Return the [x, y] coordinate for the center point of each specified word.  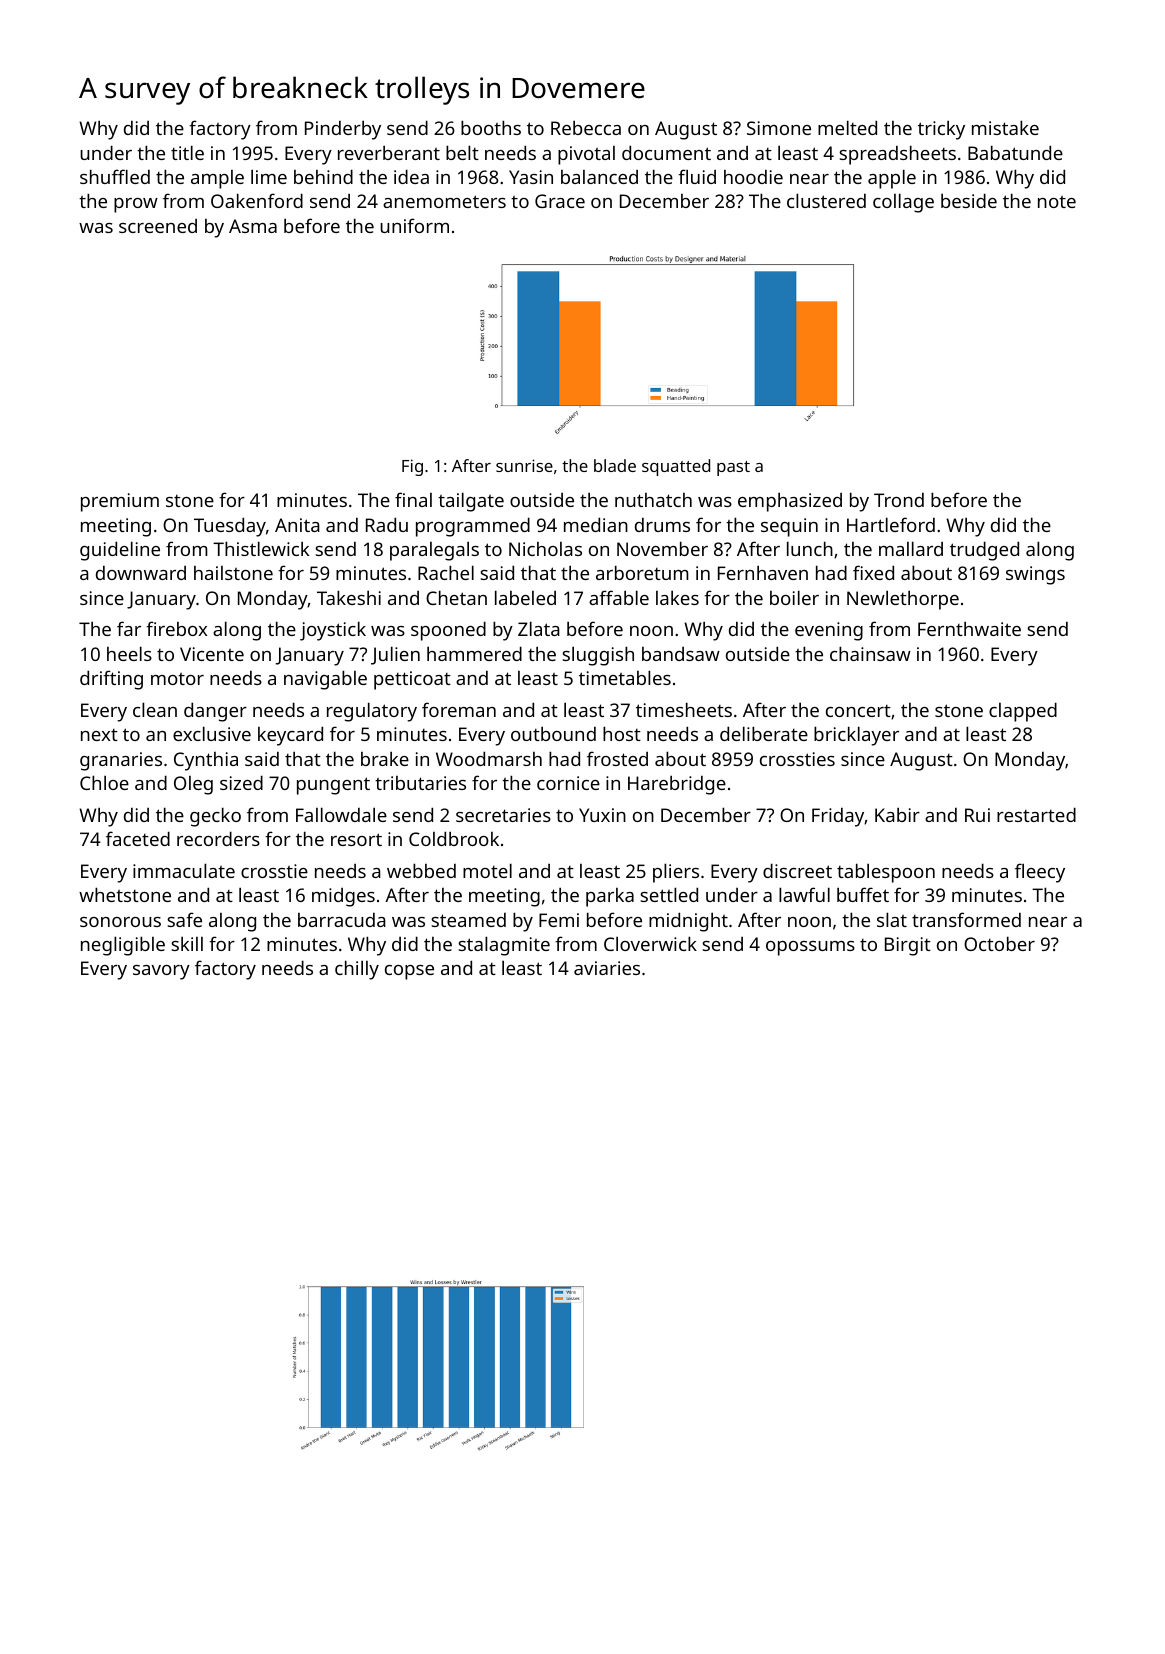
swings [1035, 575]
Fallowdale [341, 814]
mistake [1005, 127]
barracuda [342, 920]
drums [662, 525]
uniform [414, 225]
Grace [560, 201]
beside [969, 200]
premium [120, 502]
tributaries [420, 783]
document [666, 152]
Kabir [897, 815]
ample [217, 179]
